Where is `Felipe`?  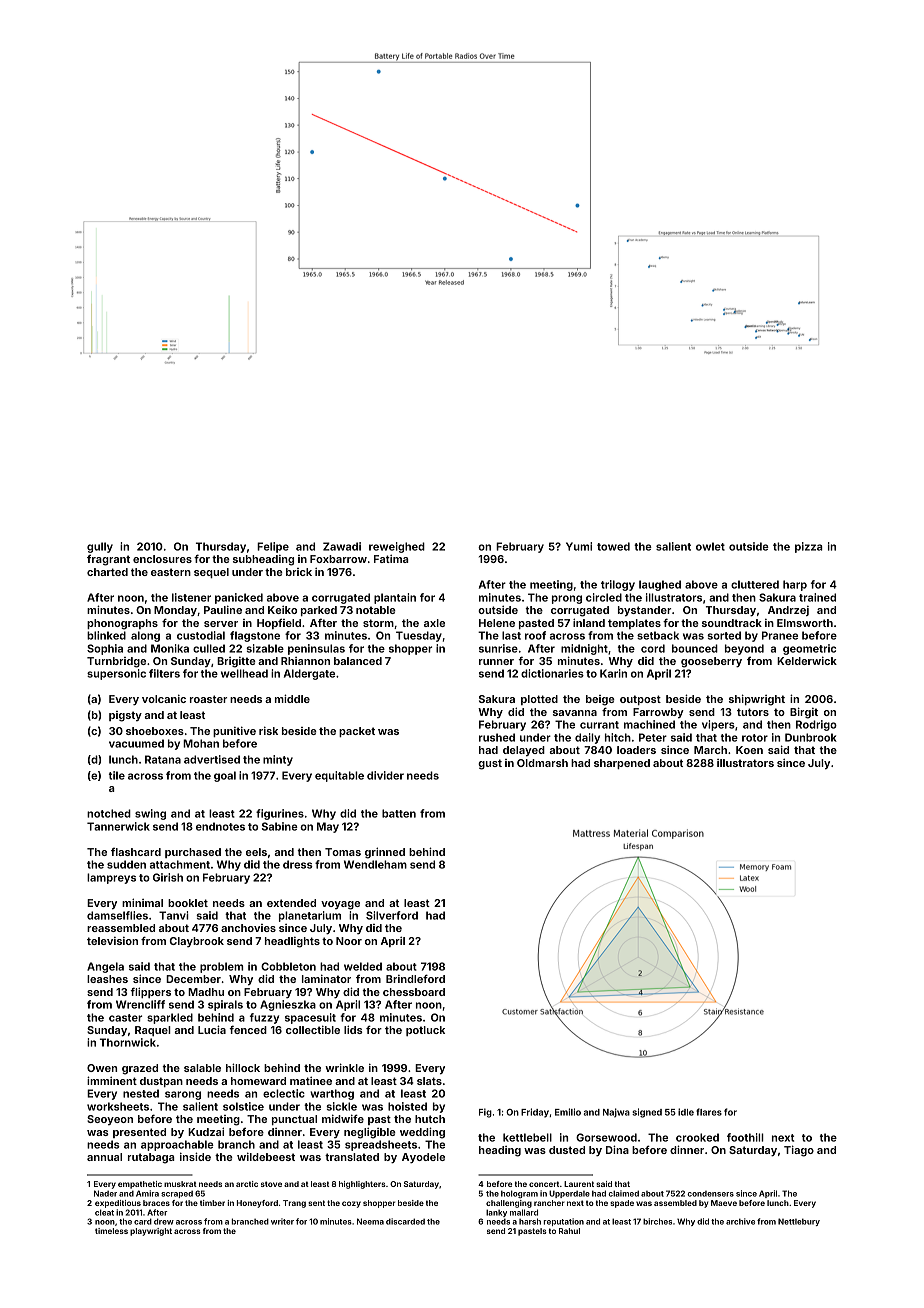
Felipe is located at coordinates (273, 547).
